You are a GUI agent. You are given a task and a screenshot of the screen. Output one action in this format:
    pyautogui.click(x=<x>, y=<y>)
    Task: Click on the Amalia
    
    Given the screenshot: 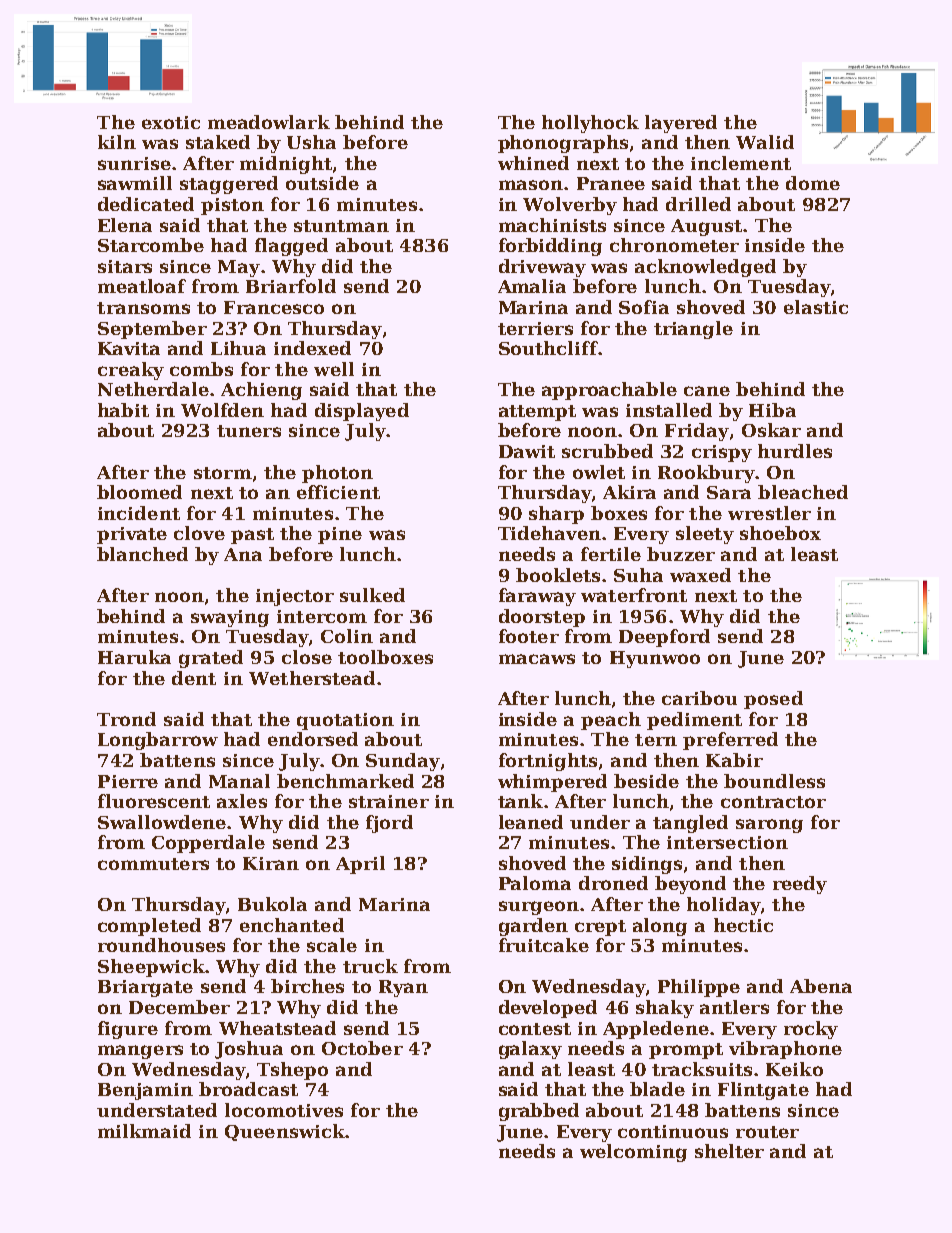 What is the action you would take?
    pyautogui.click(x=532, y=286)
